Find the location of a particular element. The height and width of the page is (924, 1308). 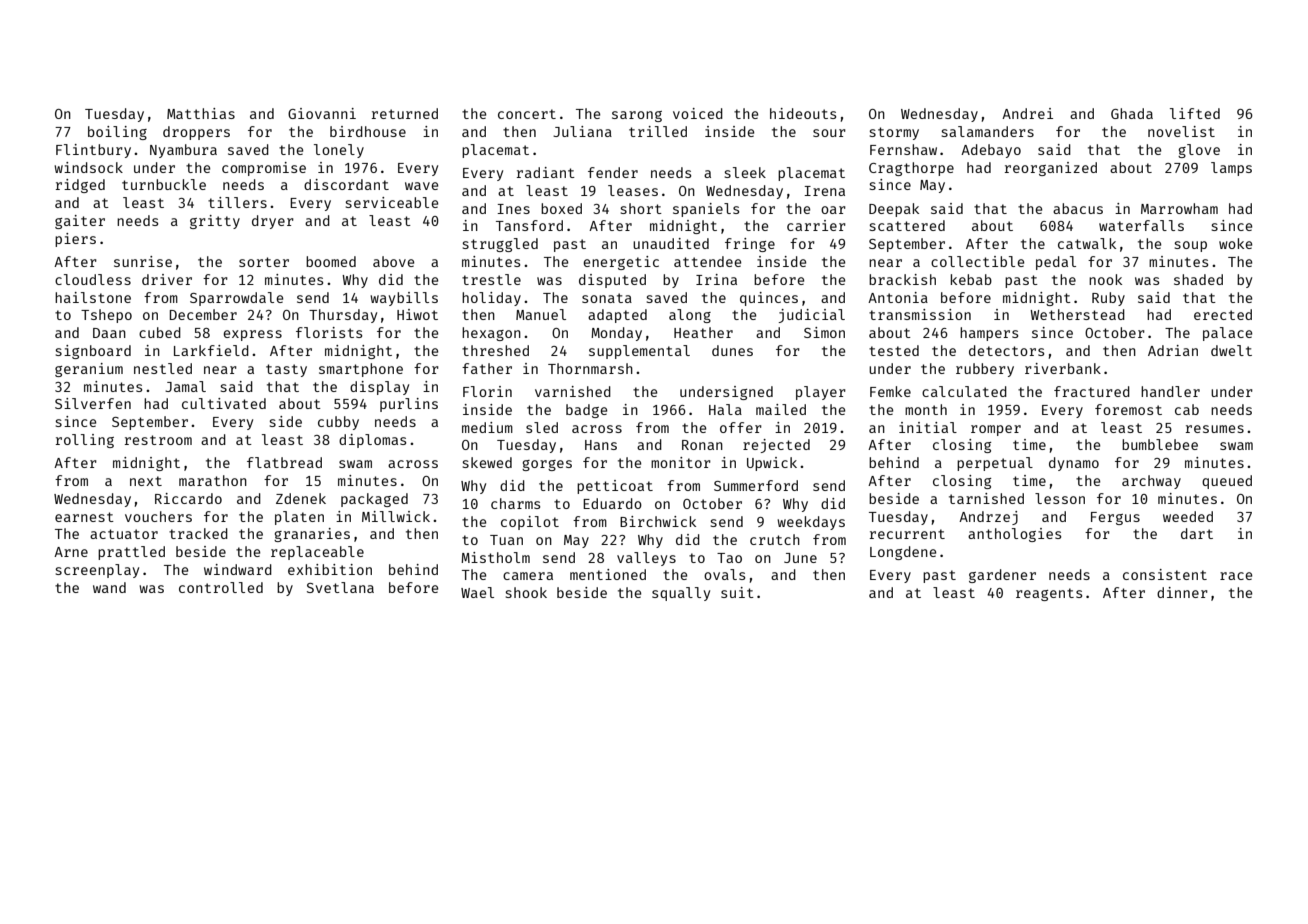

Tshepo is located at coordinates (106, 316).
